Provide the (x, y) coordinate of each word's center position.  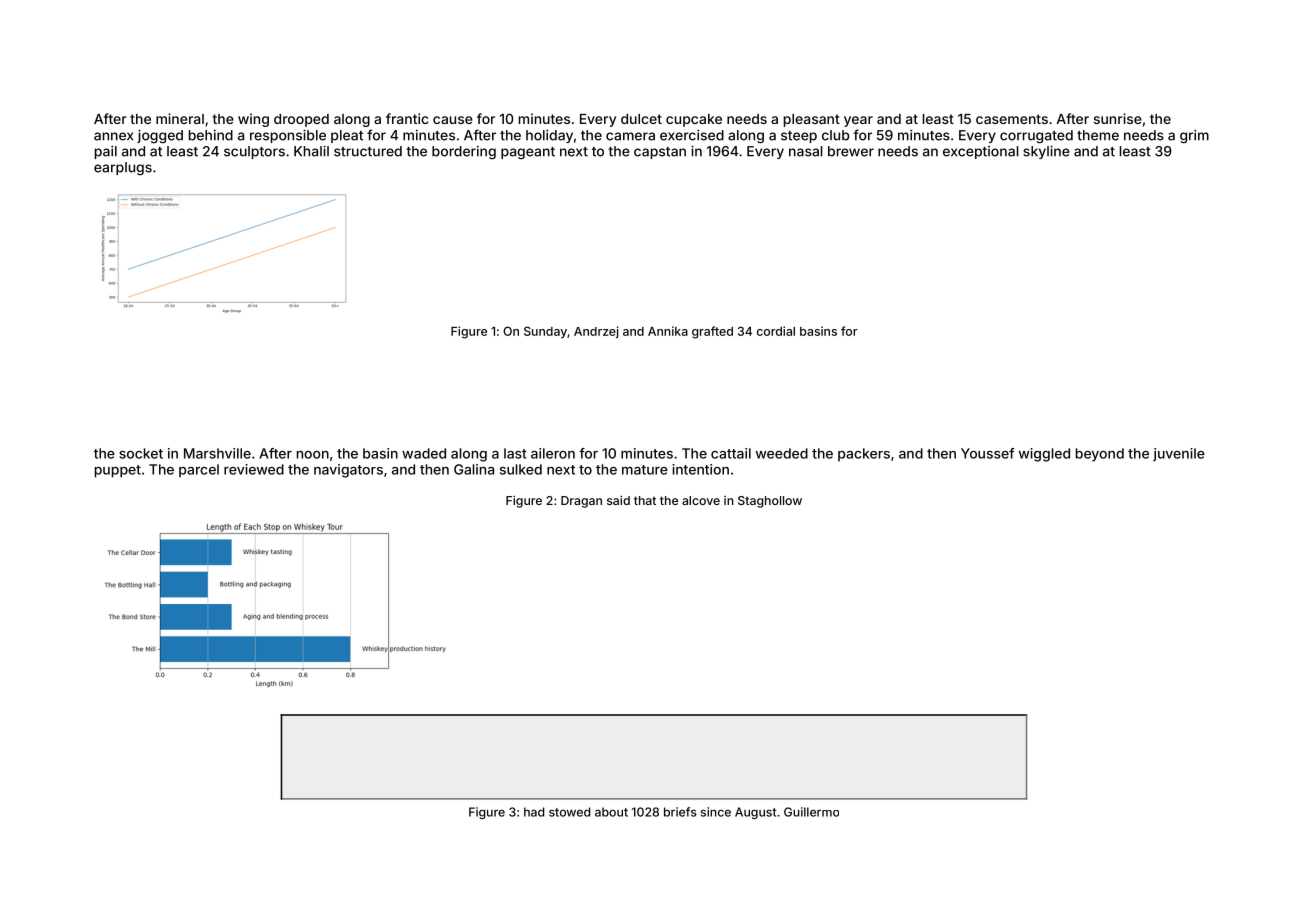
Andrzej (596, 332)
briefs (680, 812)
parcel (199, 471)
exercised (692, 135)
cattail (731, 453)
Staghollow (770, 502)
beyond (1100, 455)
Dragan (581, 502)
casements (1012, 119)
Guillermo (811, 812)
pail (106, 152)
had (534, 812)
